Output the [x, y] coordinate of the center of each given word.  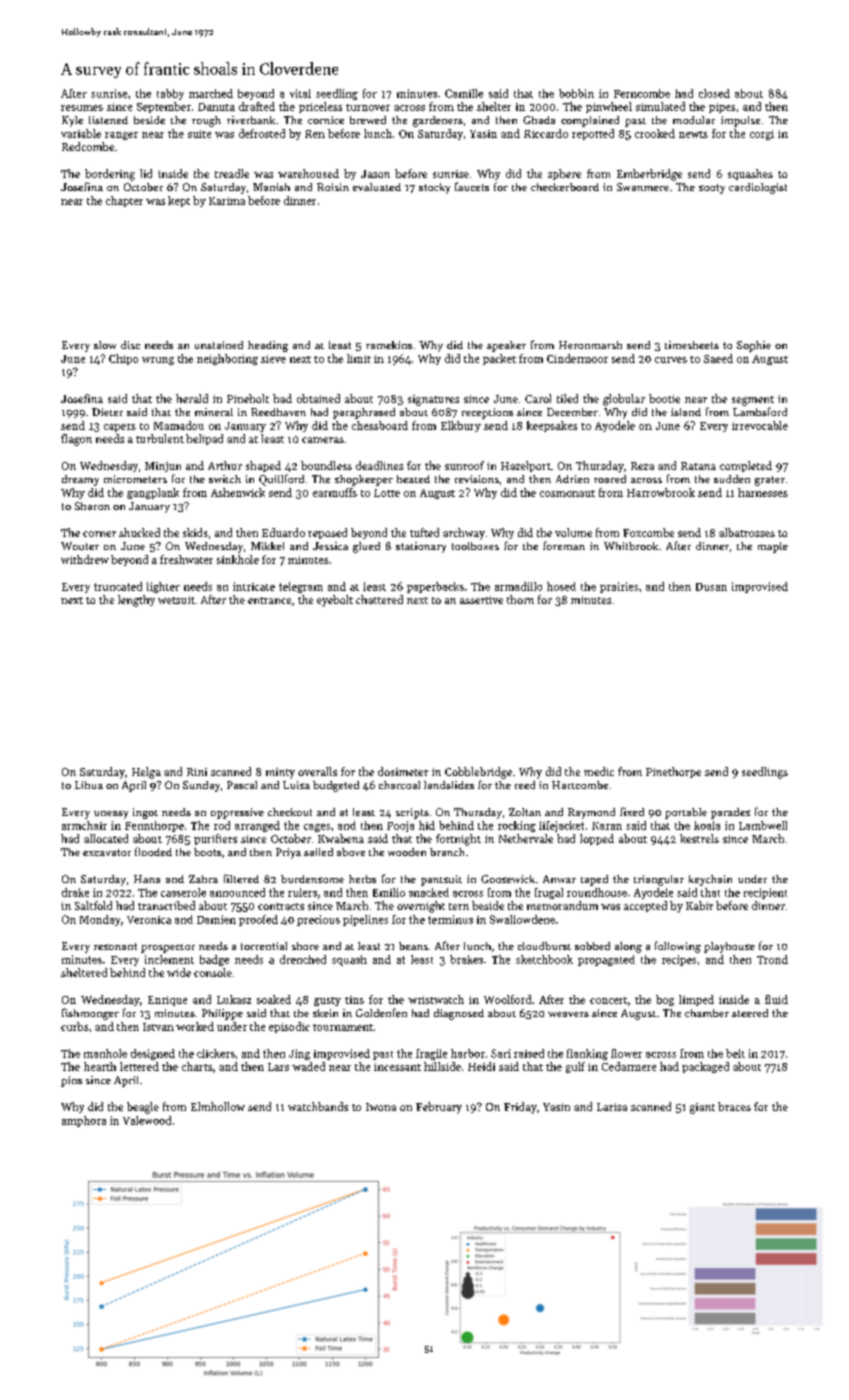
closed [714, 93]
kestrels [699, 838]
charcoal [399, 785]
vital [300, 93]
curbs [75, 1026]
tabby [170, 94]
